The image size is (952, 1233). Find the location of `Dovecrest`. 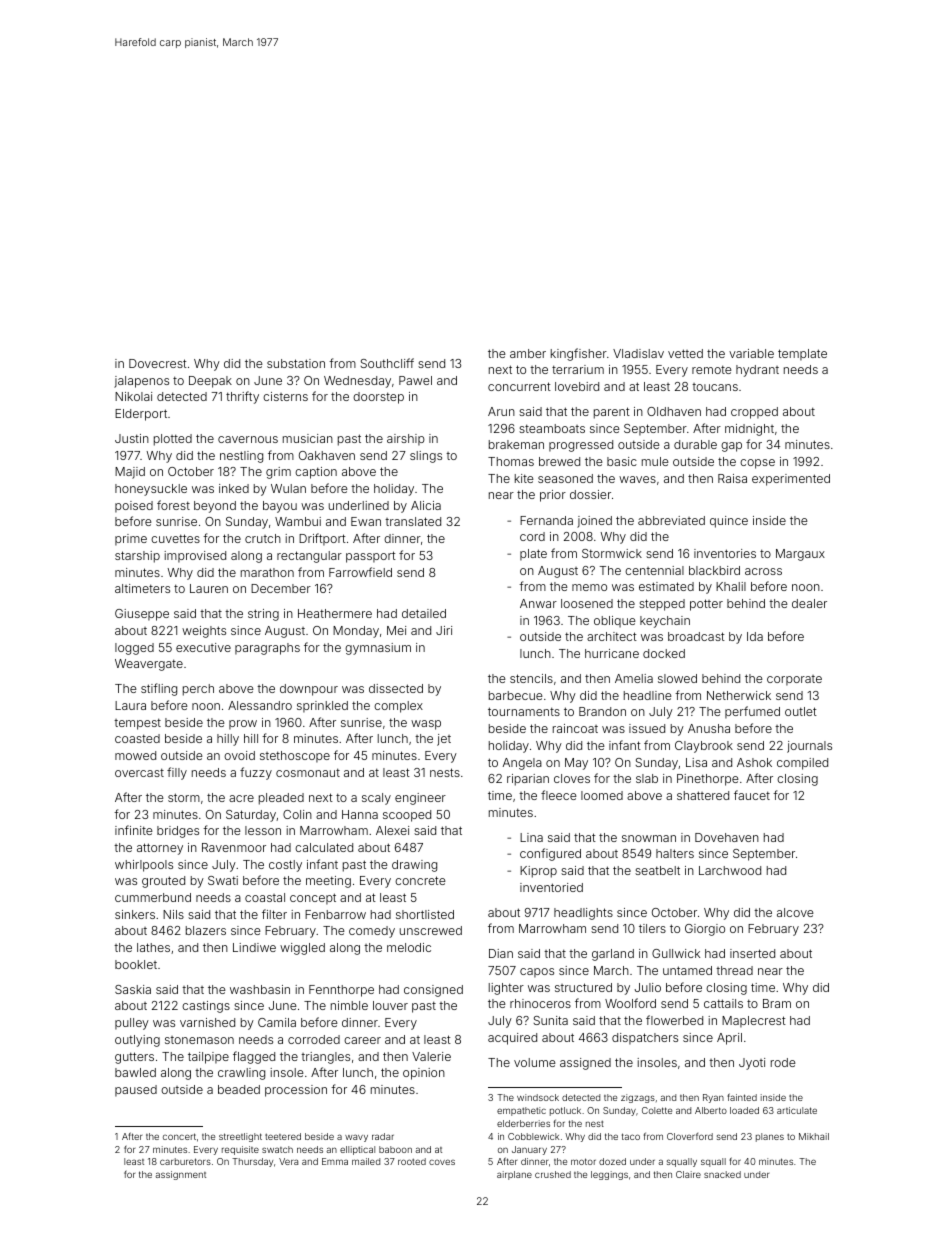

Dovecrest is located at coordinates (158, 363).
